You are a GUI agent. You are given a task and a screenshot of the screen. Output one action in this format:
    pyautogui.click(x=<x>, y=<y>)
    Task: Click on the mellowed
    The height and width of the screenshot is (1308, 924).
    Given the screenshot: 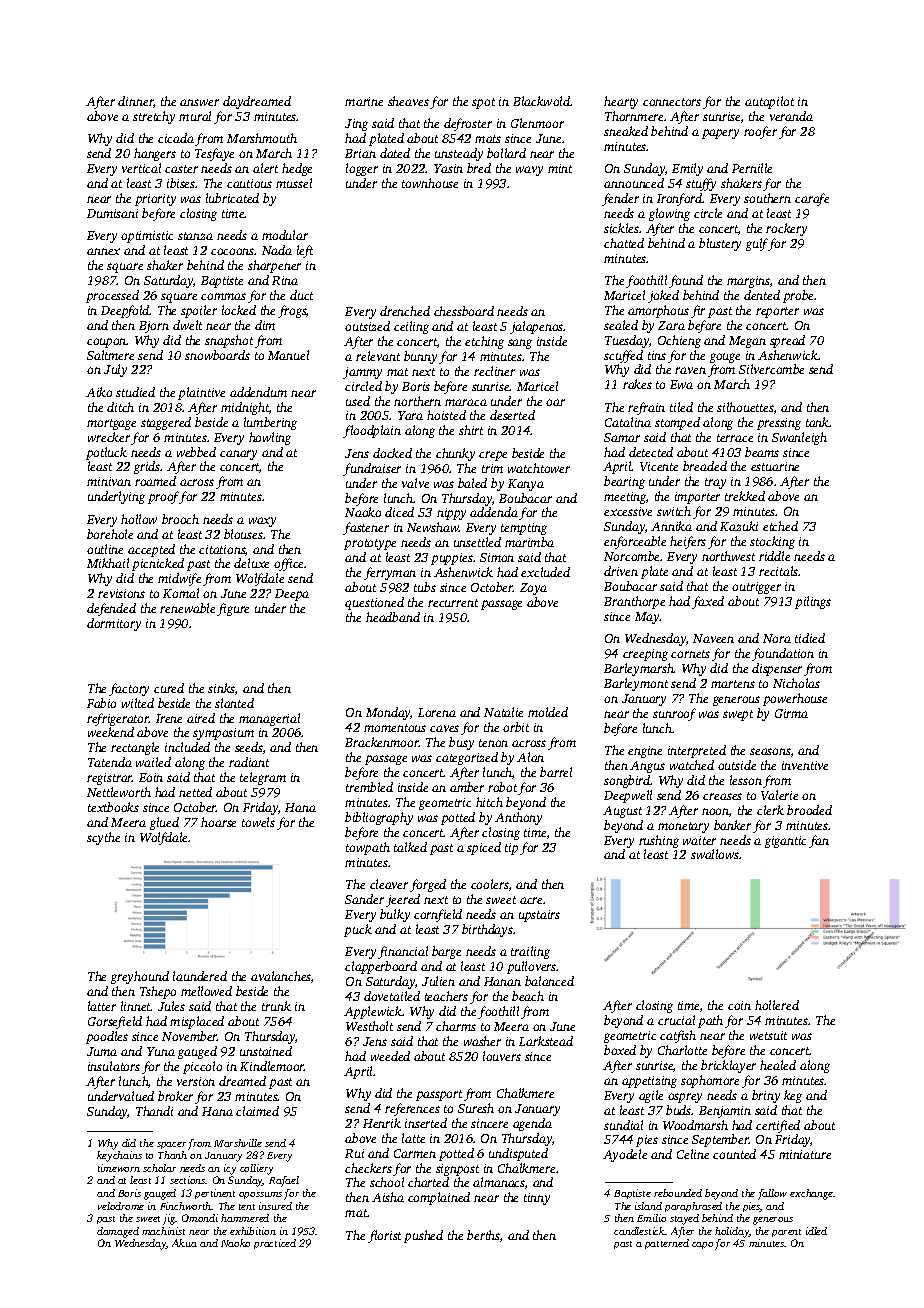 What is the action you would take?
    pyautogui.click(x=206, y=991)
